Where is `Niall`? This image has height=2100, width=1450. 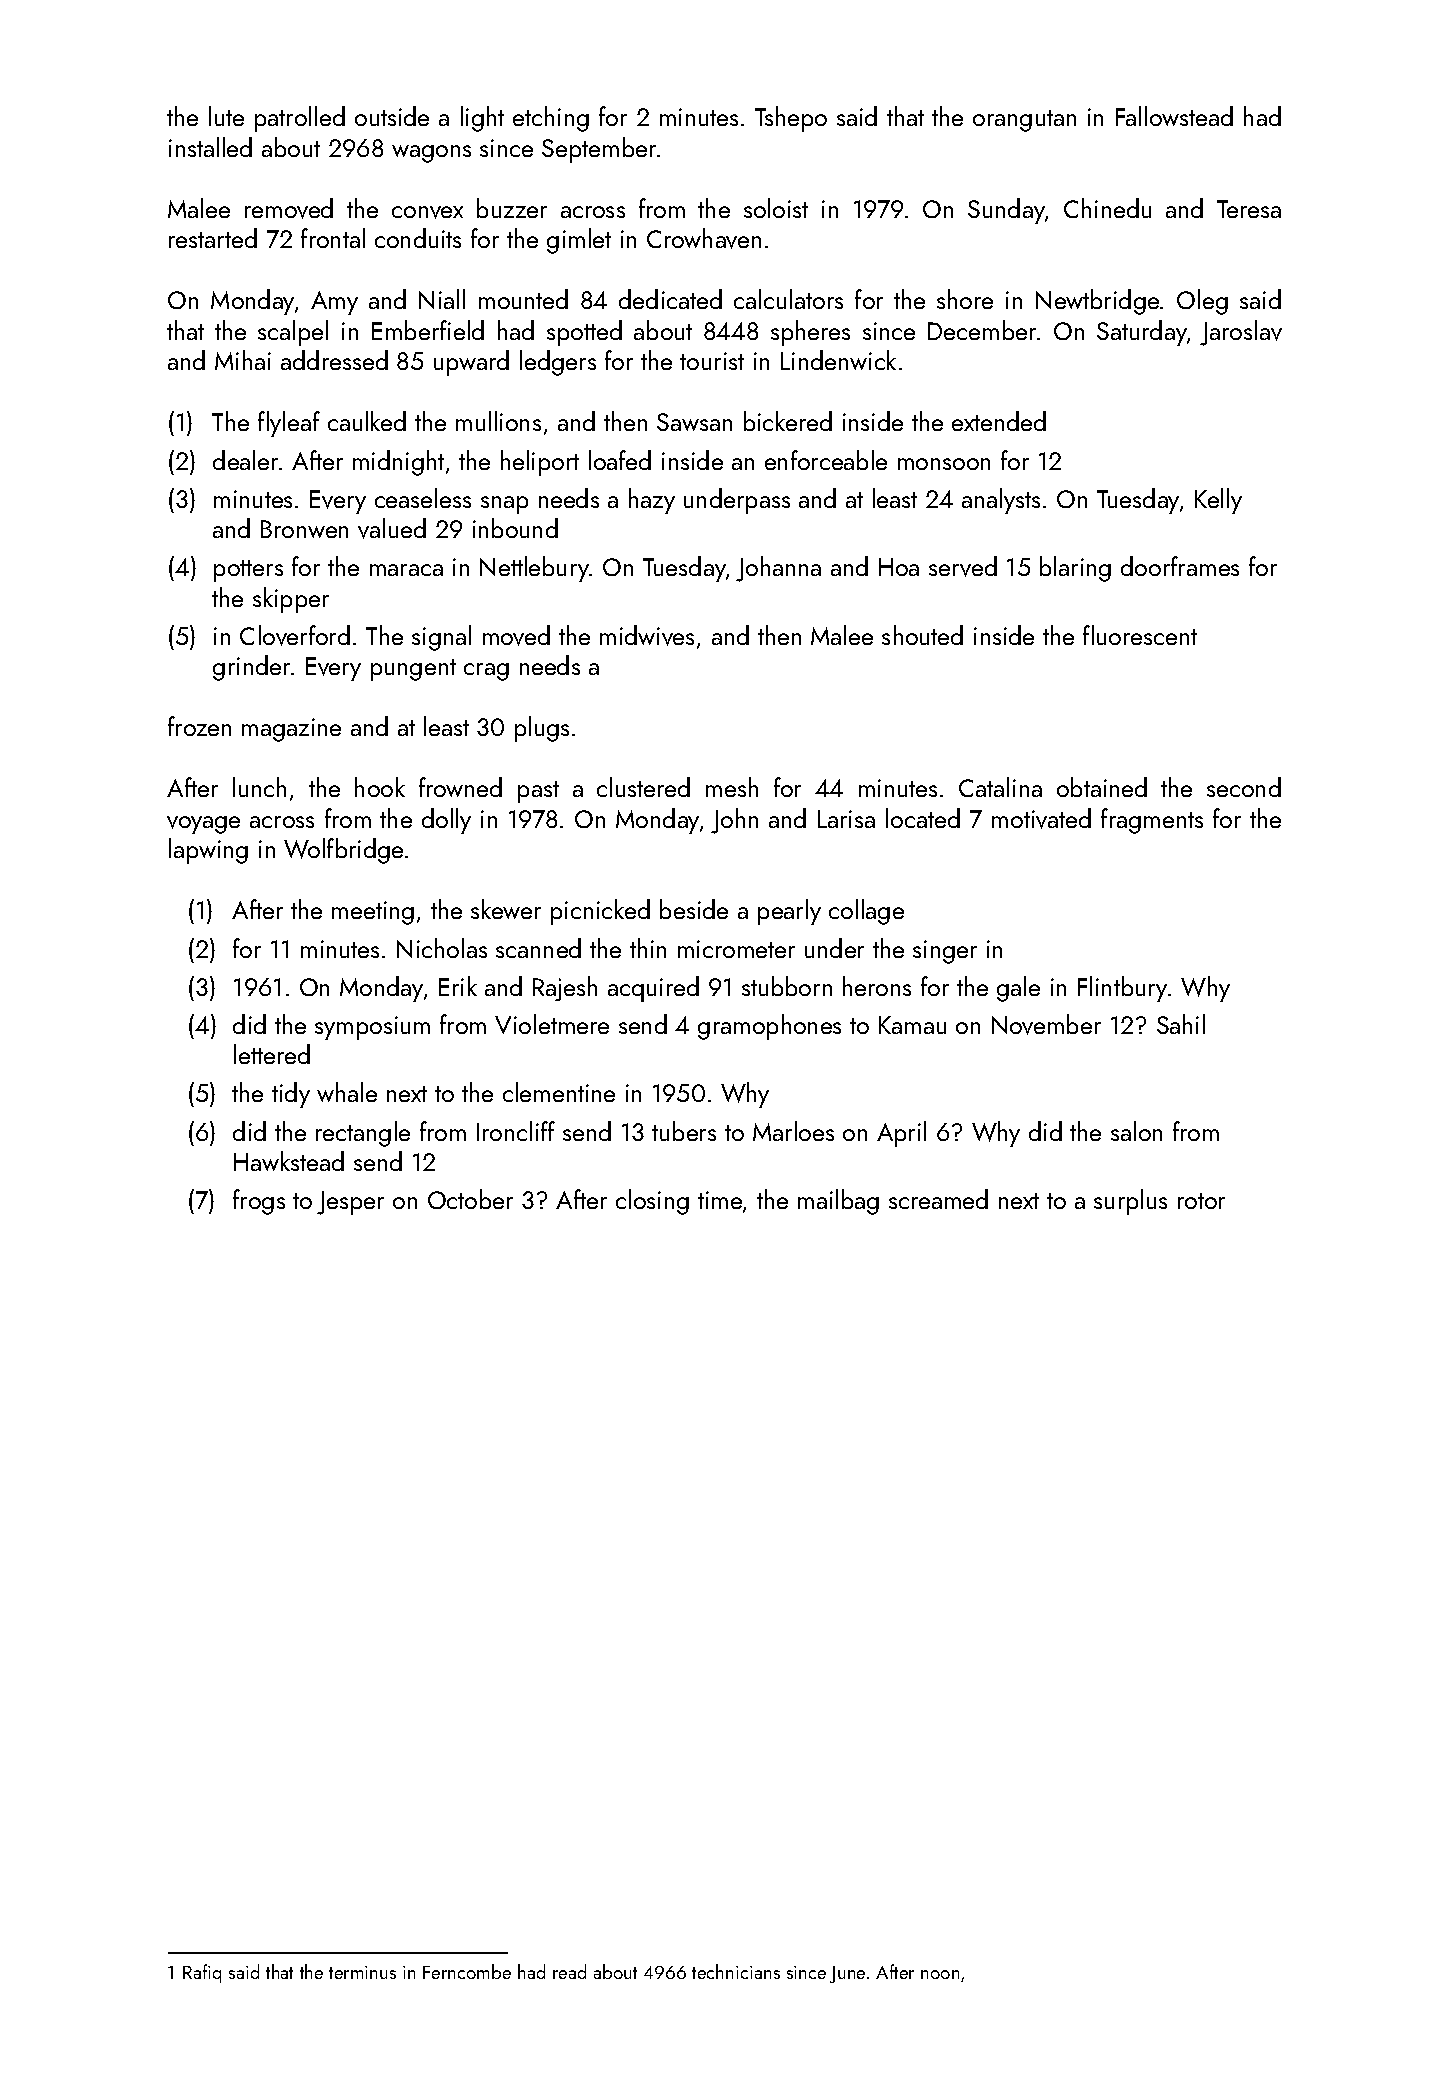
Niall is located at coordinates (442, 299).
